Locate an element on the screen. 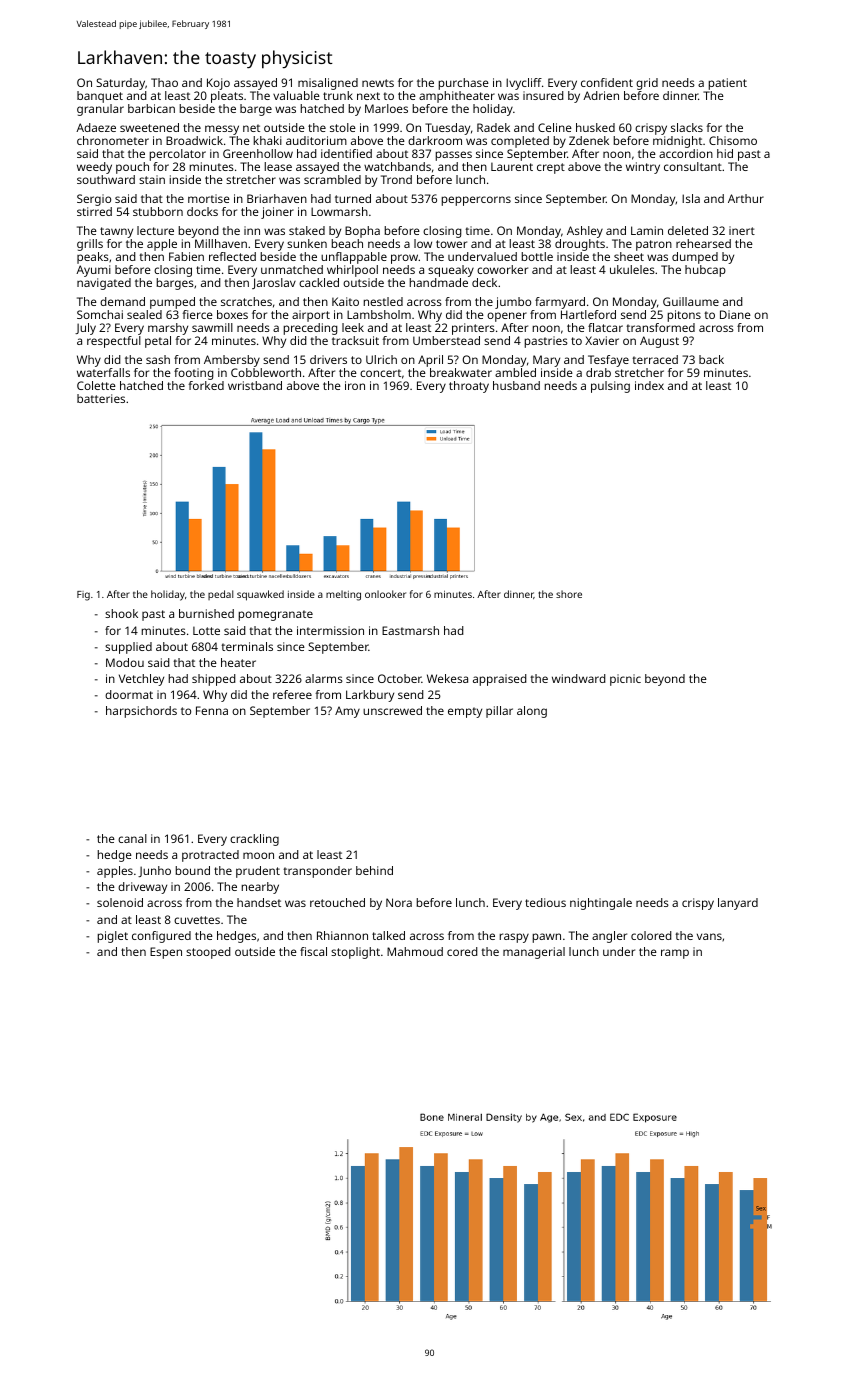 This screenshot has height=1400, width=849. grid is located at coordinates (647, 84).
